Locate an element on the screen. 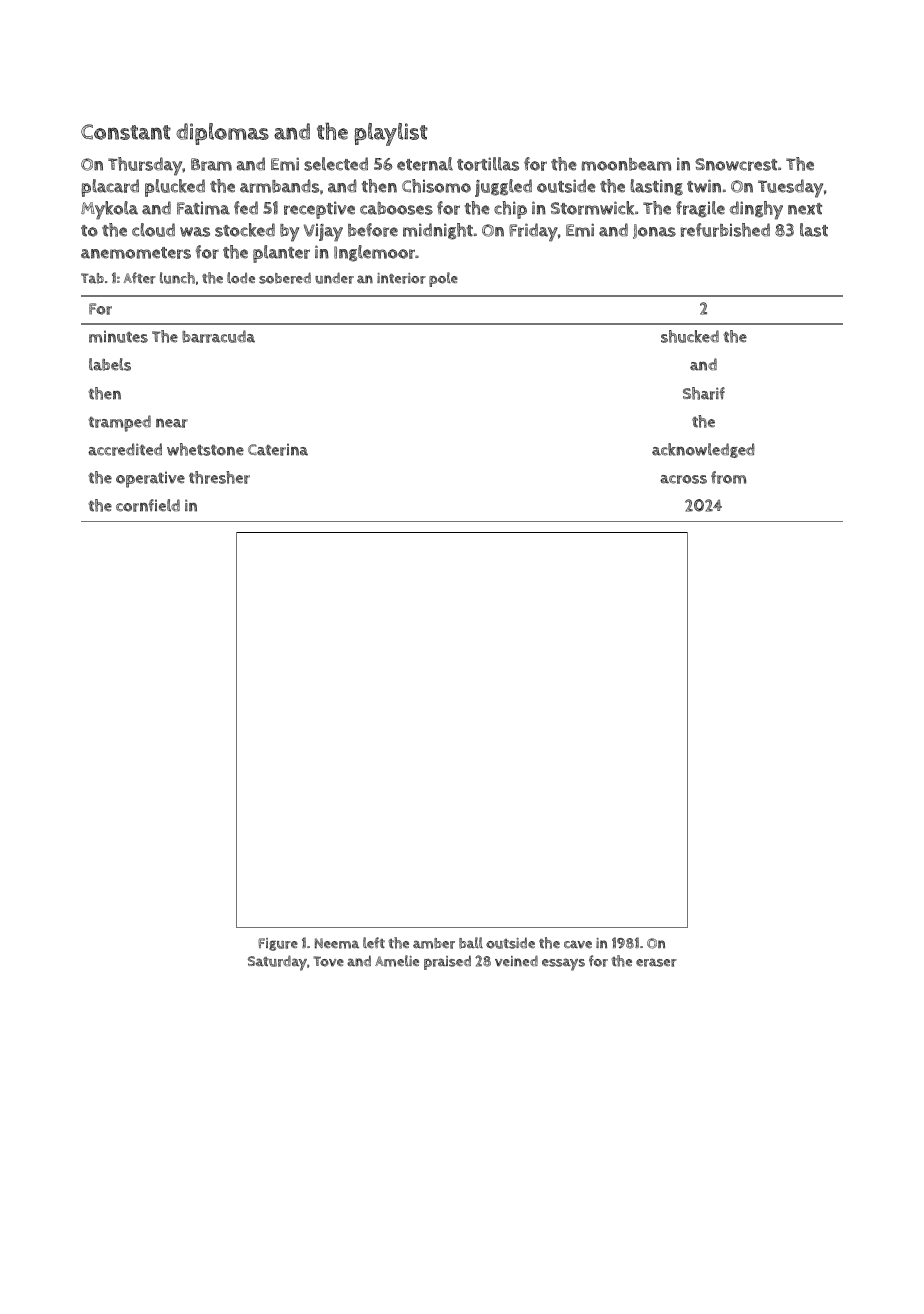  moonbeam is located at coordinates (626, 164).
